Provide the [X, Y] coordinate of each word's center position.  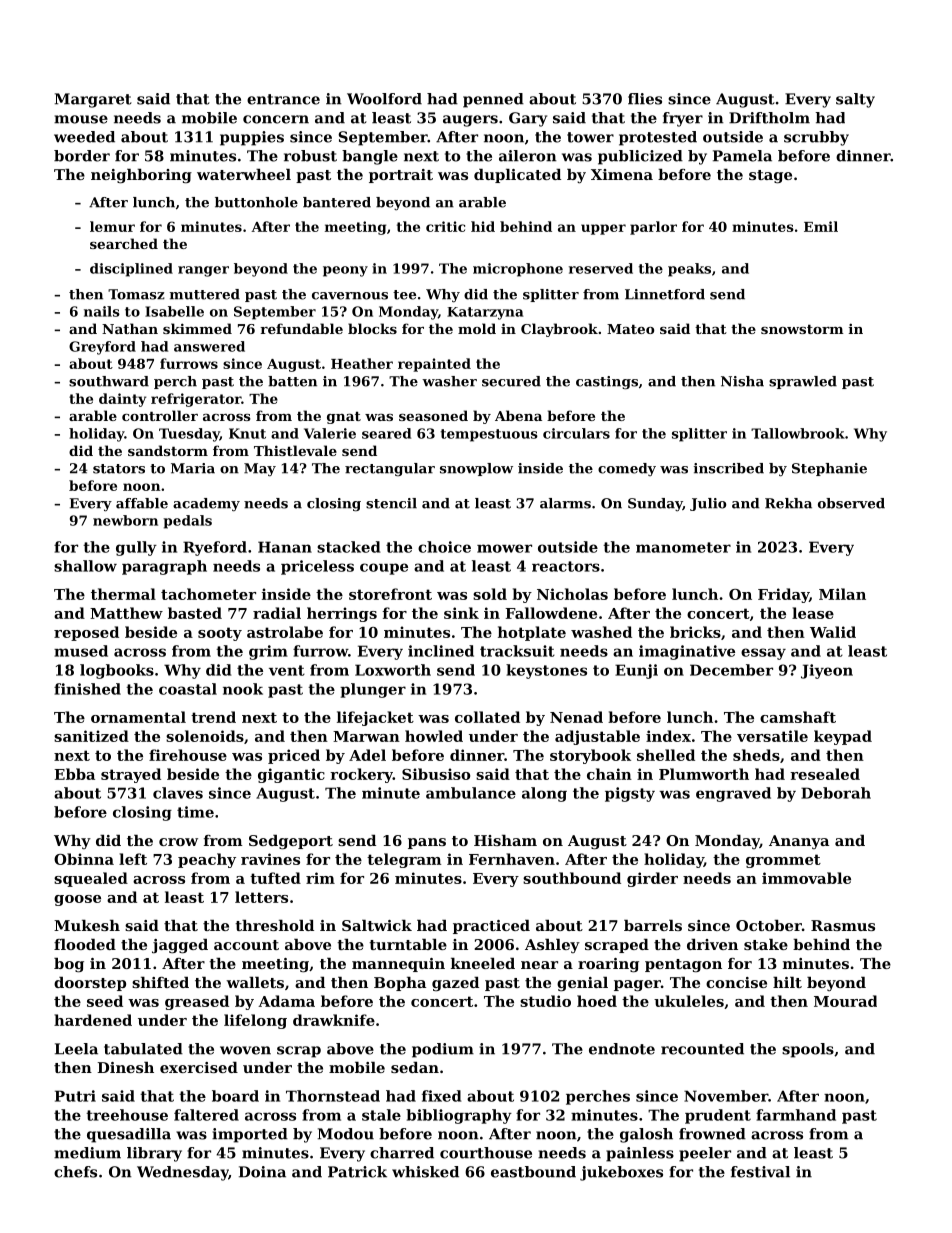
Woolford [384, 99]
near [539, 965]
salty [855, 100]
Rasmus [843, 925]
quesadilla [129, 1135]
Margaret [93, 100]
